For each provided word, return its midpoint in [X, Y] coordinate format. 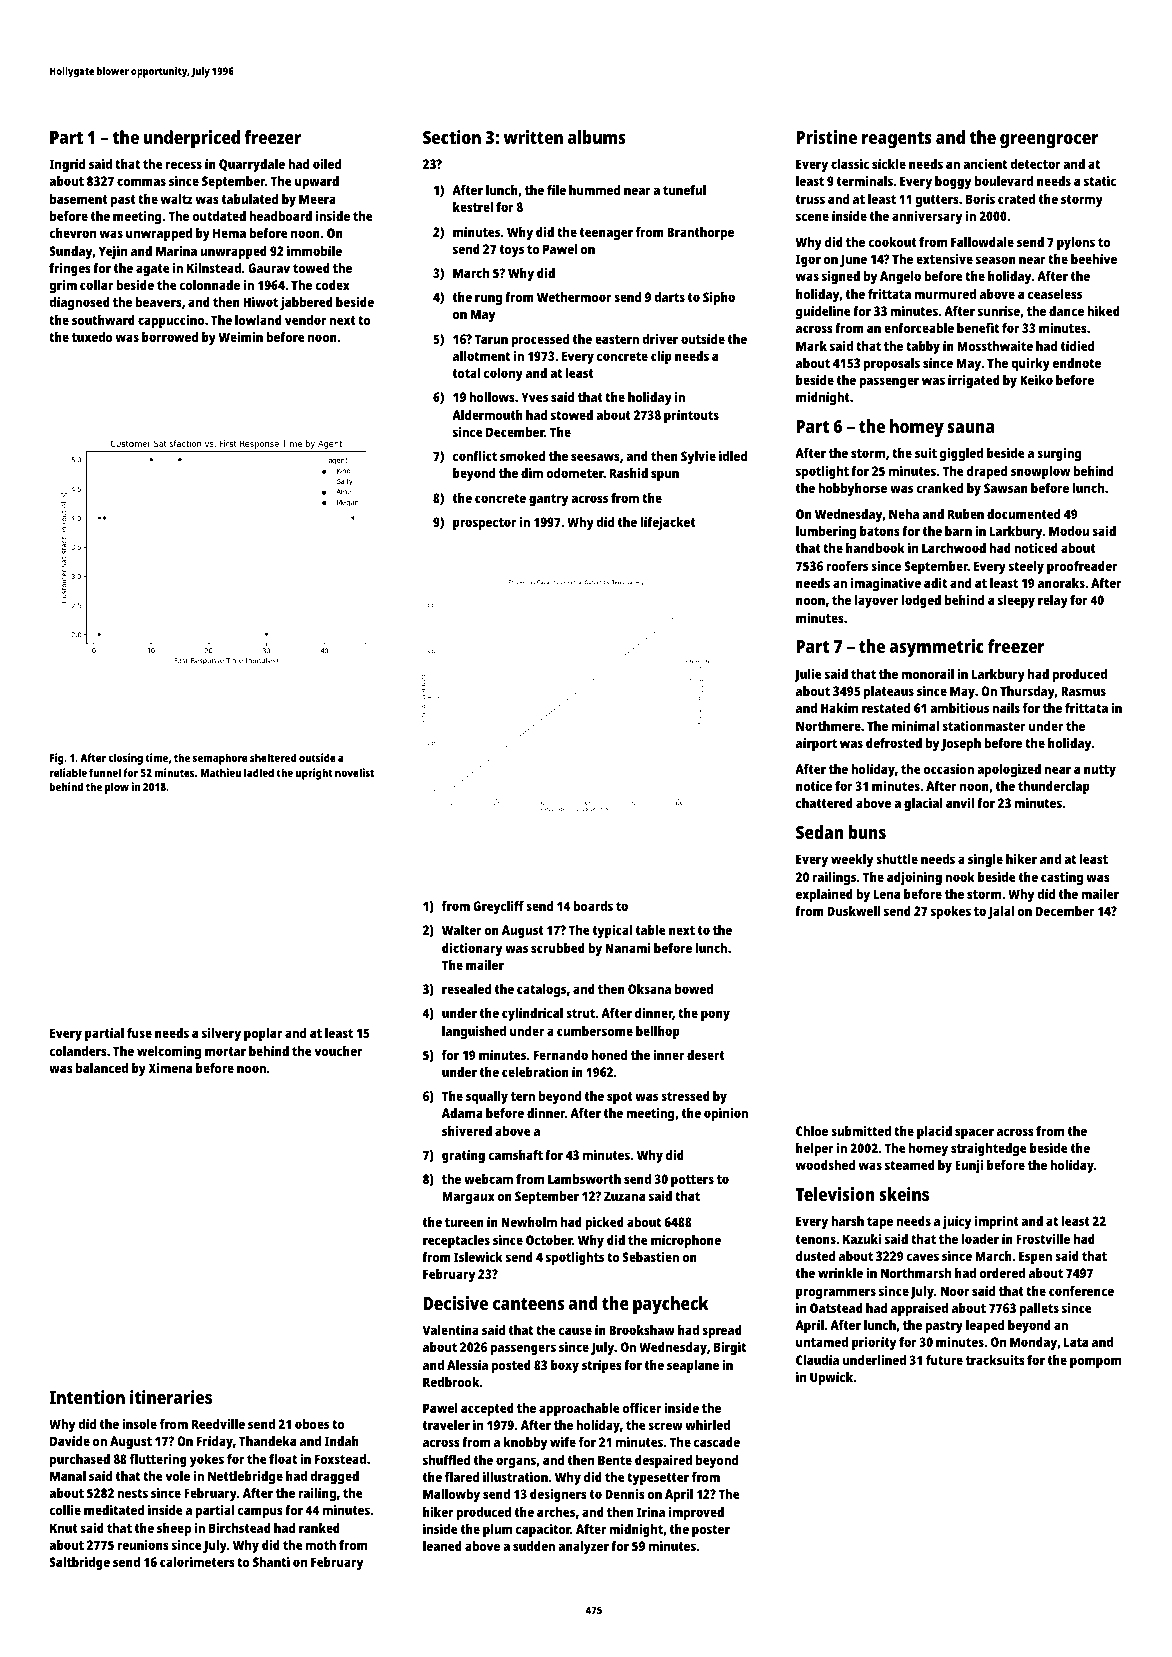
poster [711, 1531]
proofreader [1082, 567]
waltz [177, 199]
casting [1062, 878]
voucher [338, 1051]
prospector [485, 524]
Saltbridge [79, 1563]
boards [593, 906]
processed [540, 340]
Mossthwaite [995, 346]
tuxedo [92, 337]
